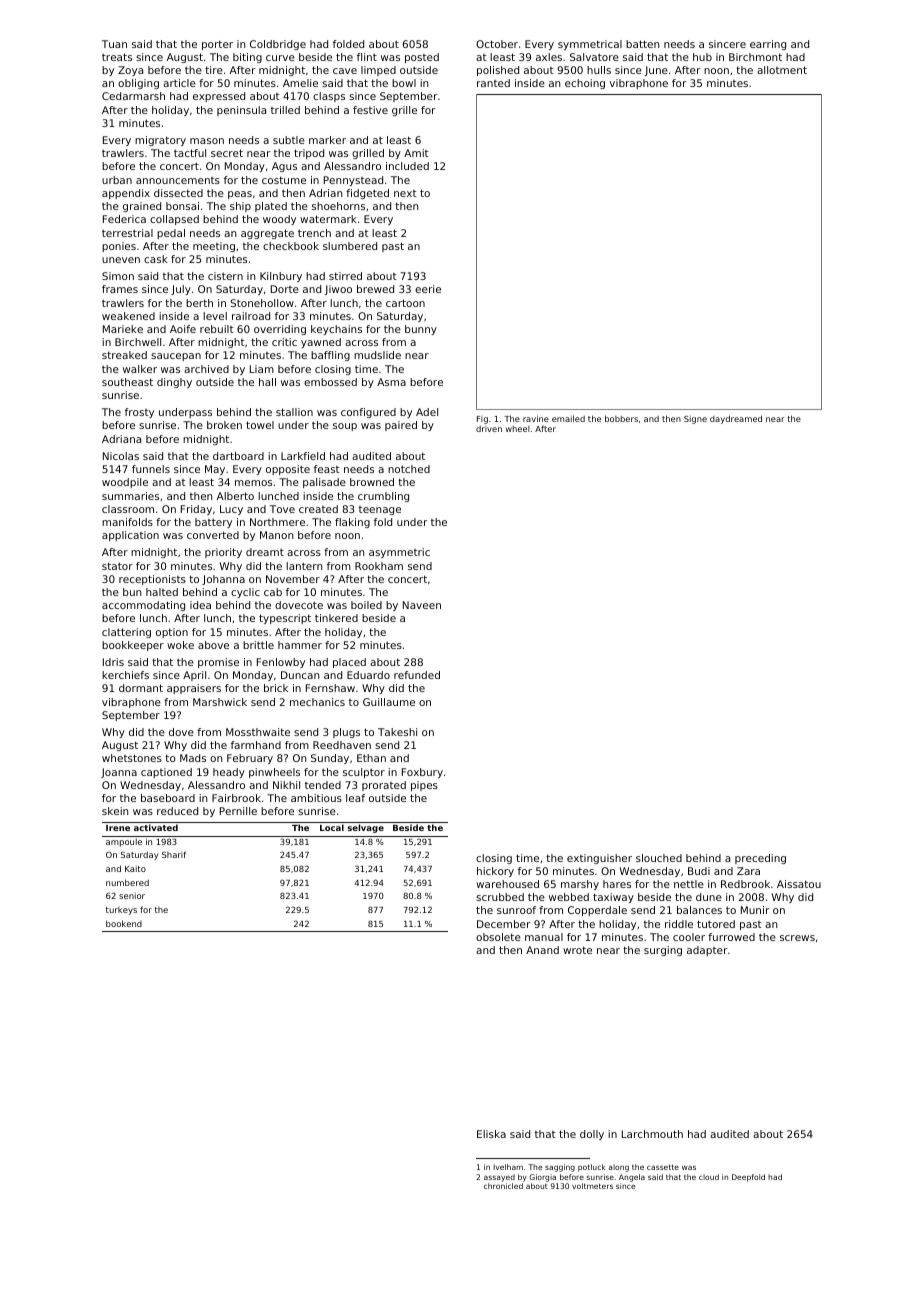 This screenshot has height=1308, width=924. I want to click on allotment, so click(782, 70).
